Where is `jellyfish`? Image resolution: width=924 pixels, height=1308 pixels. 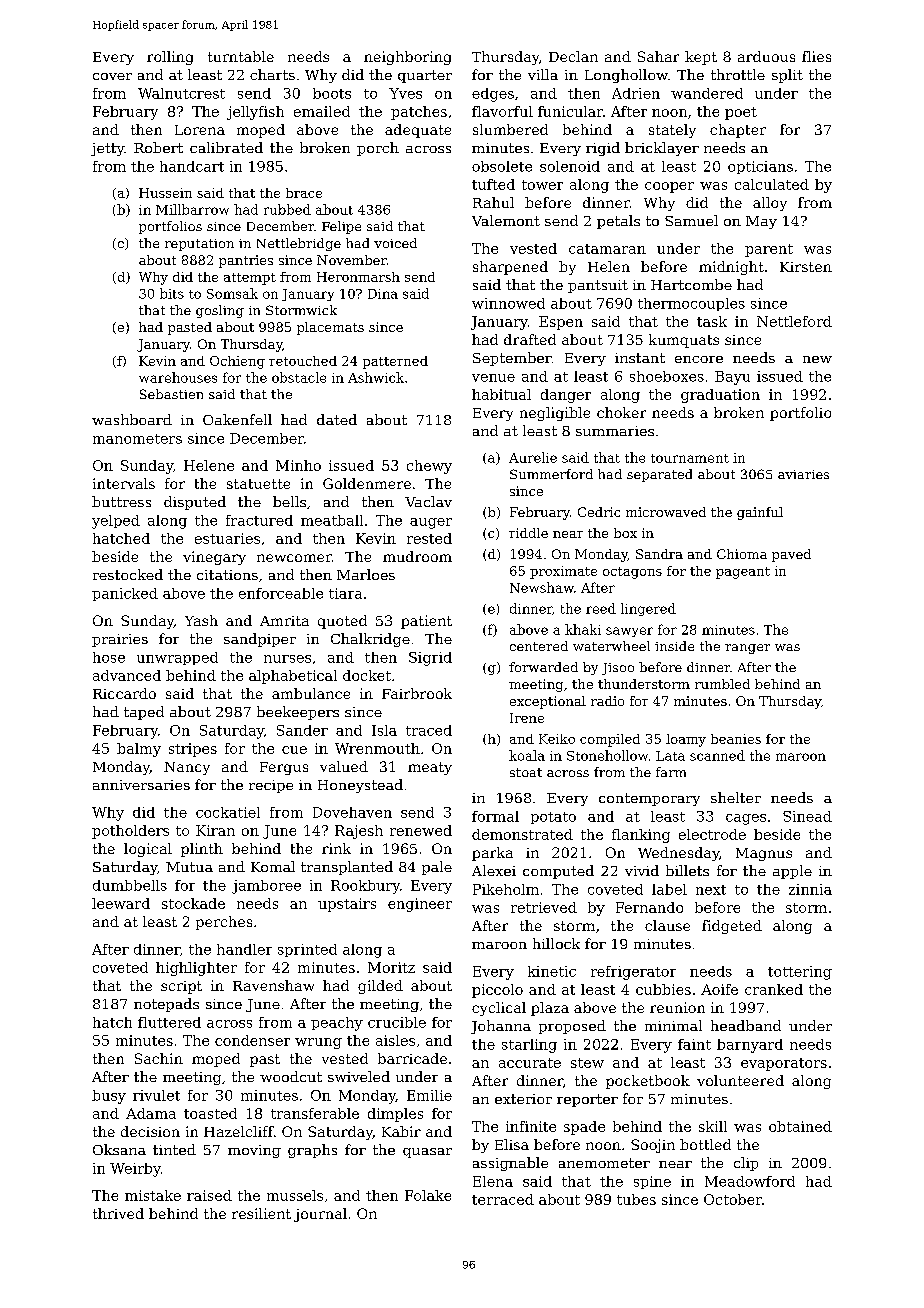
jellyfish is located at coordinates (255, 113).
